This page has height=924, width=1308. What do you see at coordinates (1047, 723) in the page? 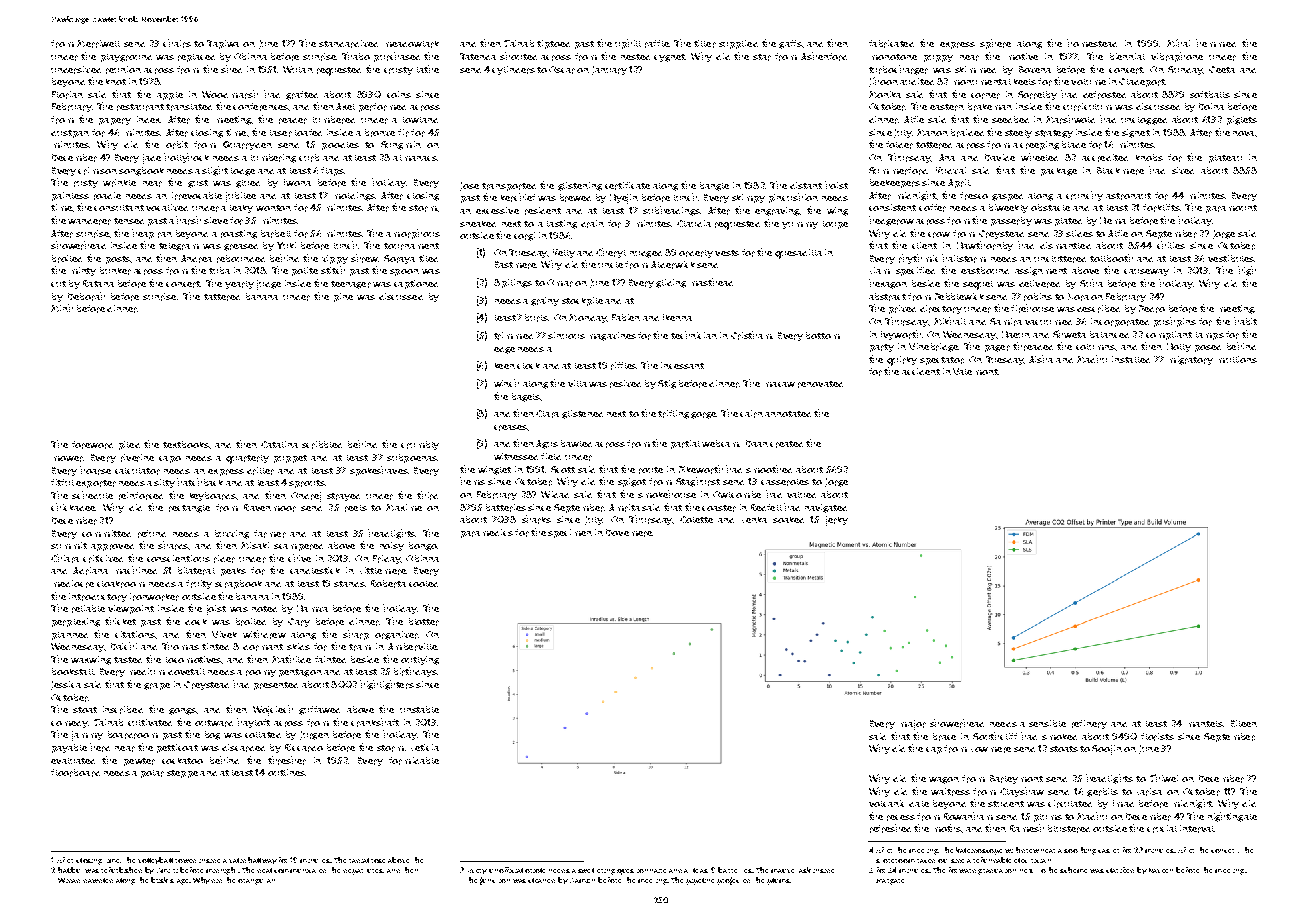
I see `sensible` at bounding box center [1047, 723].
